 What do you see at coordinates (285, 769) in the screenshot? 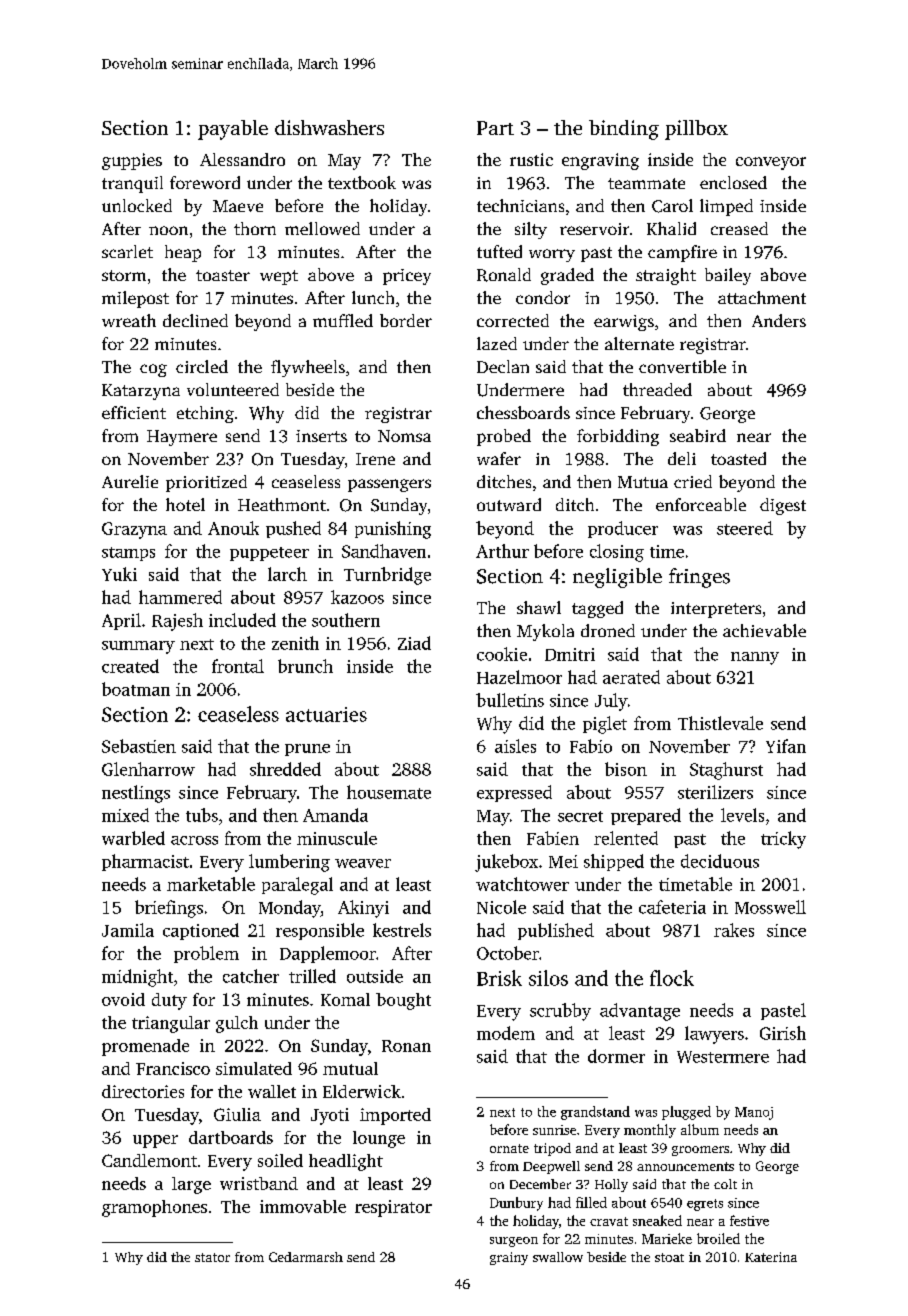
I see `shredded` at bounding box center [285, 769].
